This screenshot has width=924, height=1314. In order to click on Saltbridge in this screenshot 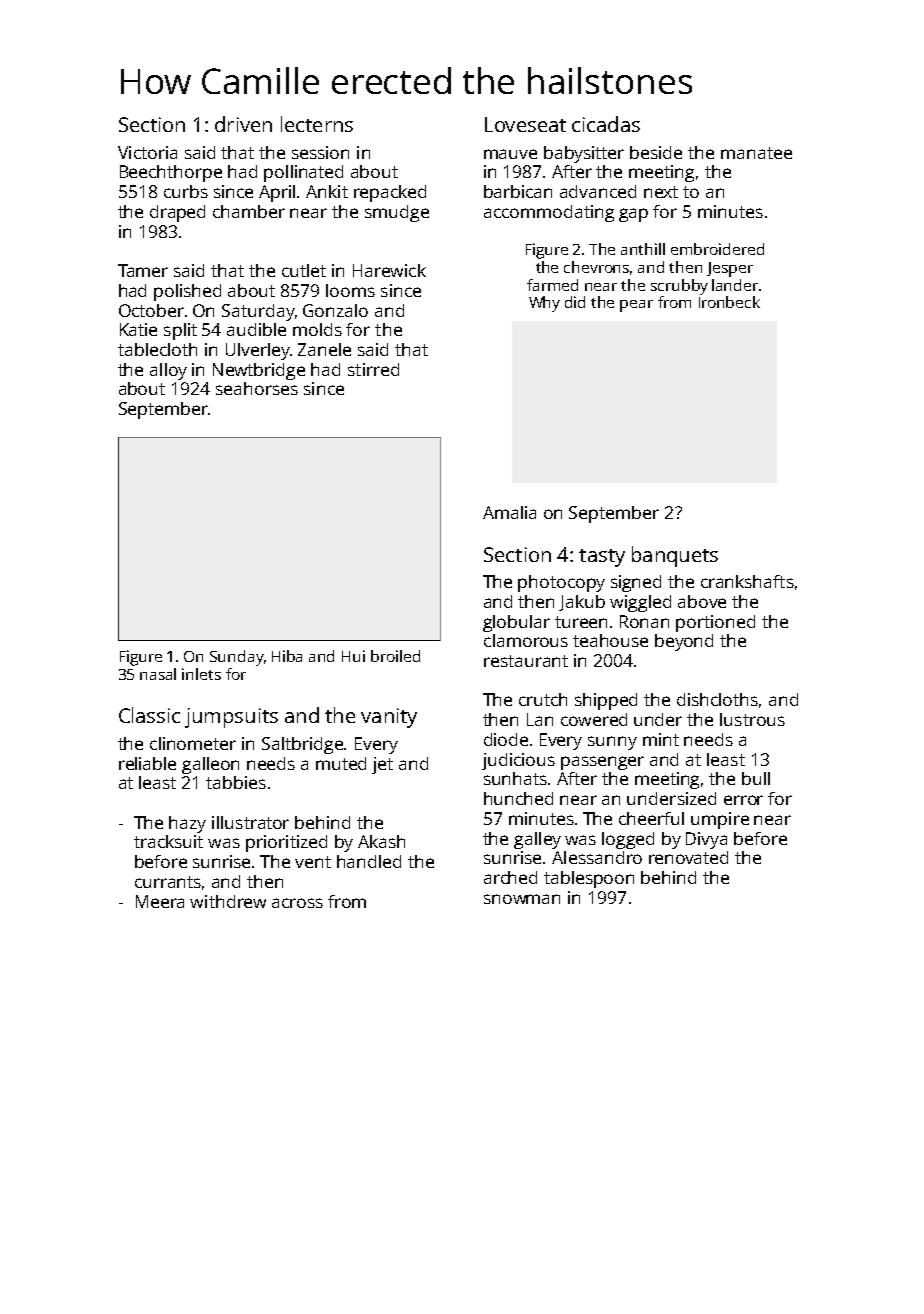, I will do `click(303, 745)`.
